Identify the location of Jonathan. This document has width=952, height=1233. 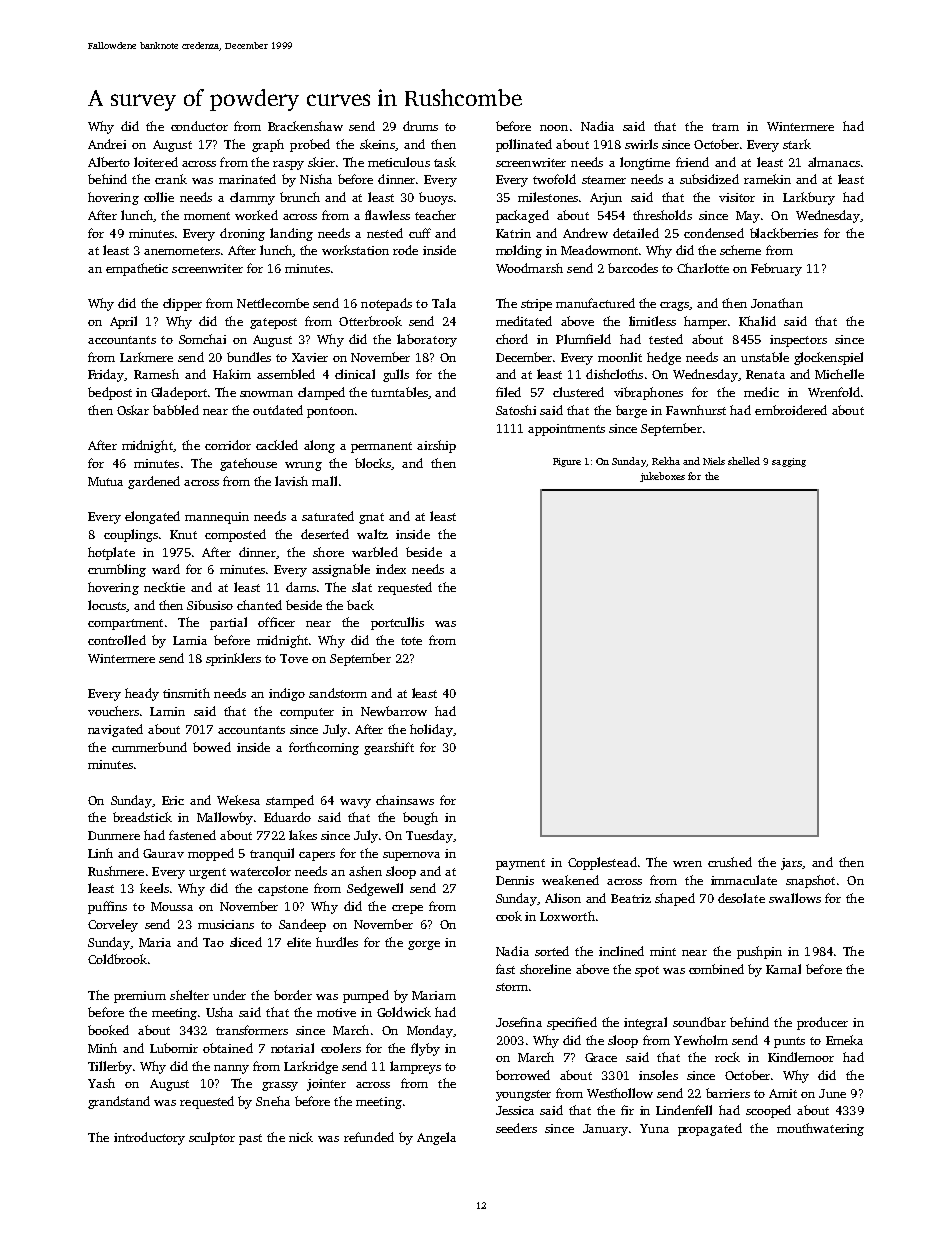
(777, 303).
